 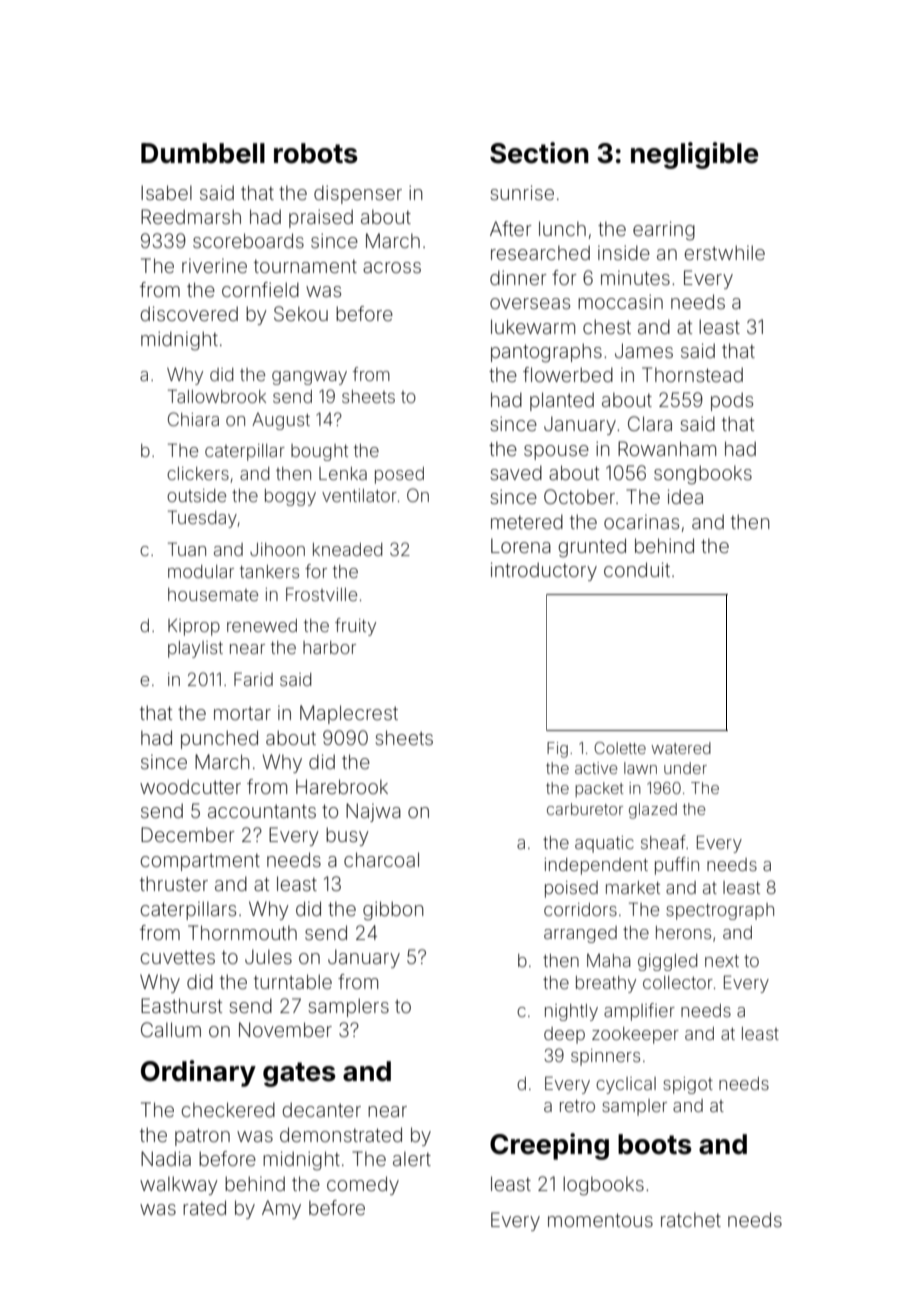 What do you see at coordinates (678, 982) in the image?
I see `collector` at bounding box center [678, 982].
